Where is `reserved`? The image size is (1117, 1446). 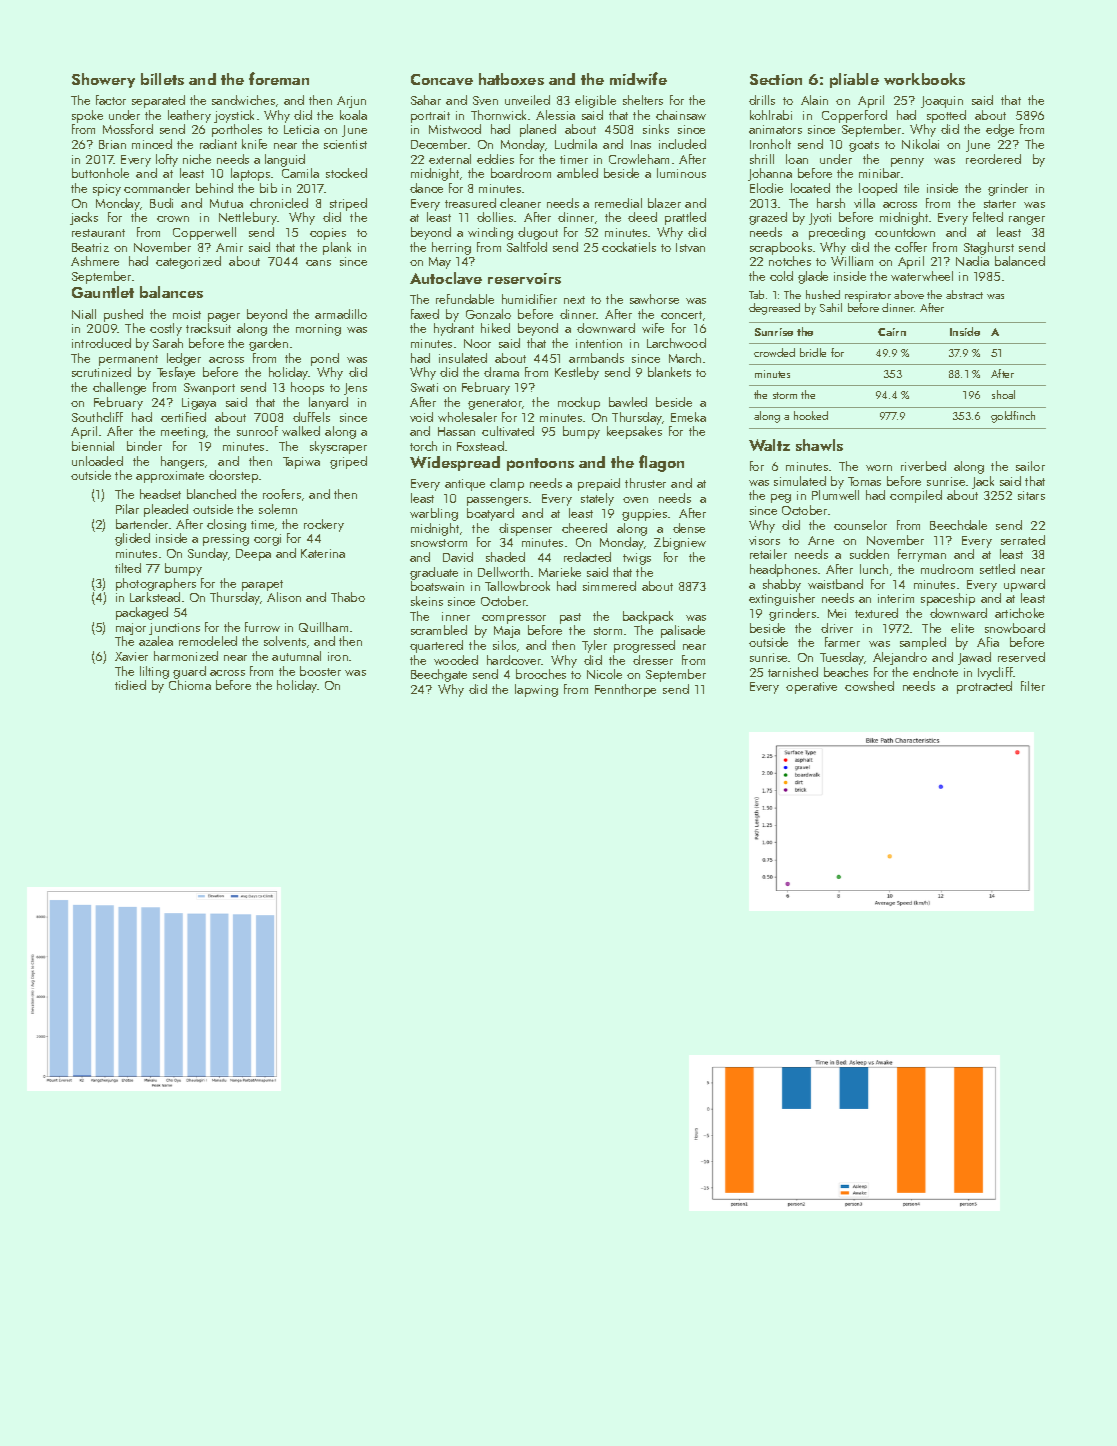 reserved is located at coordinates (1021, 657).
